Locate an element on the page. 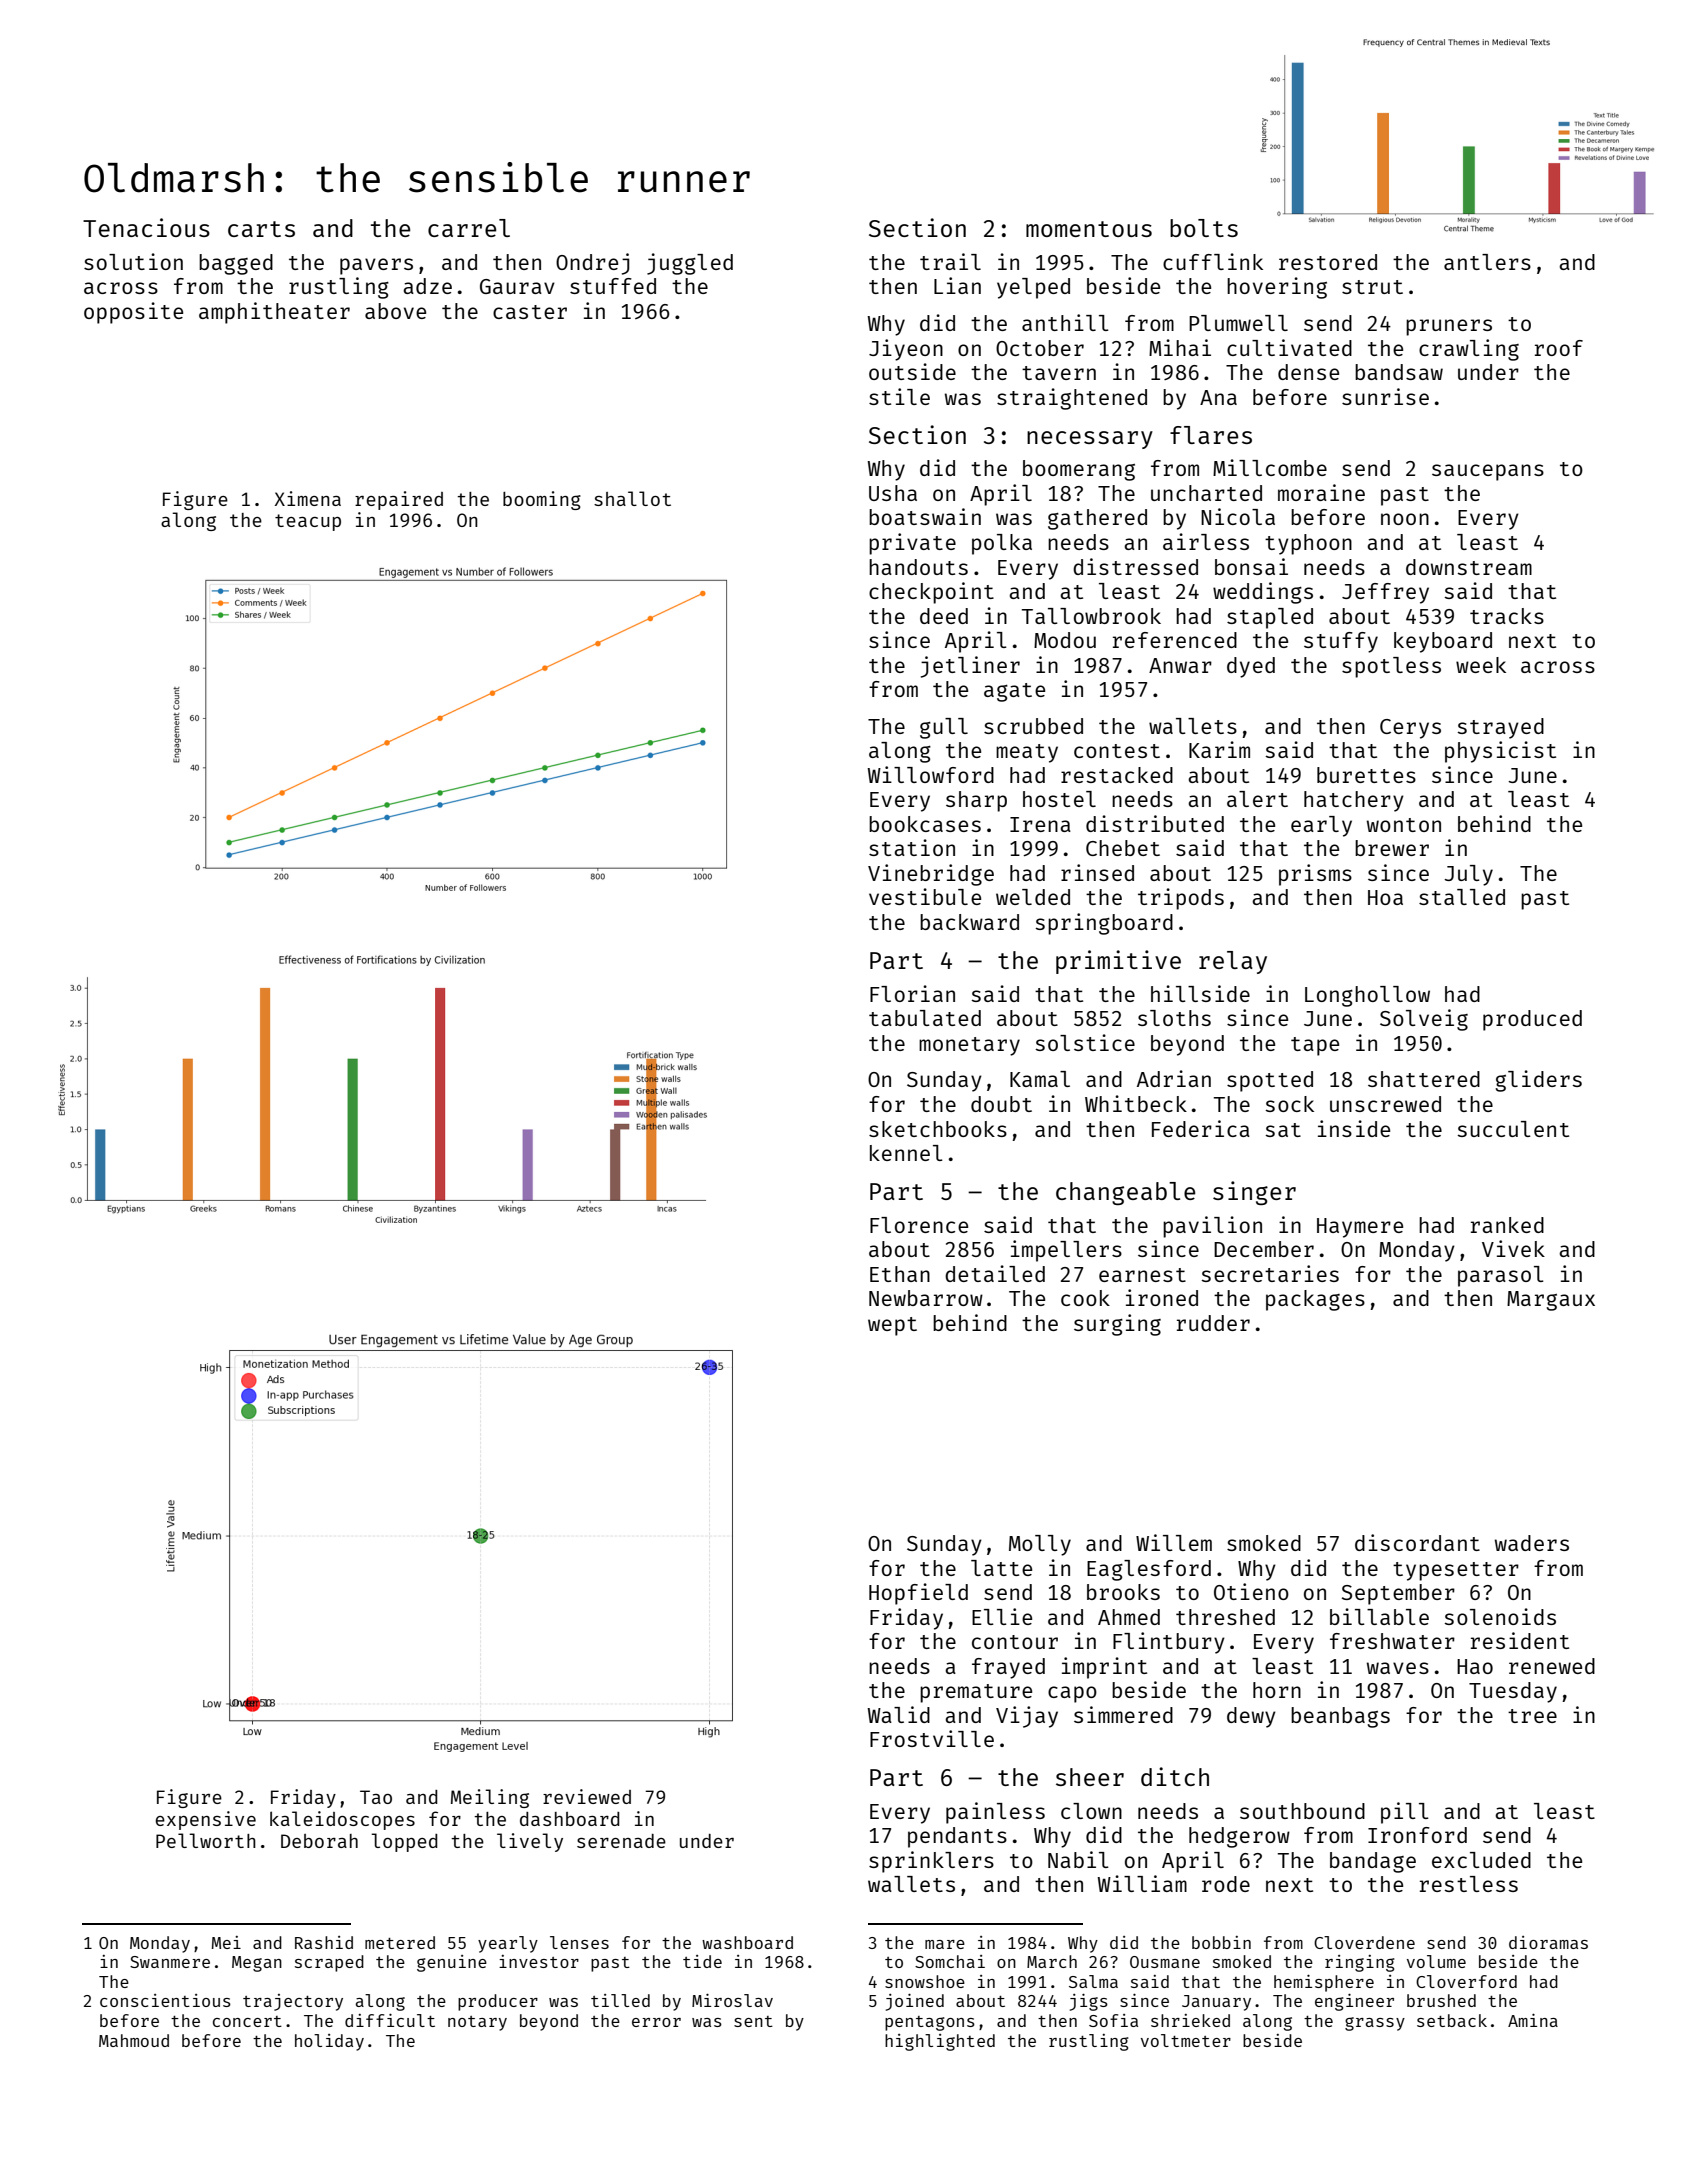 Image resolution: width=1683 pixels, height=2178 pixels. Willowford is located at coordinates (930, 774).
